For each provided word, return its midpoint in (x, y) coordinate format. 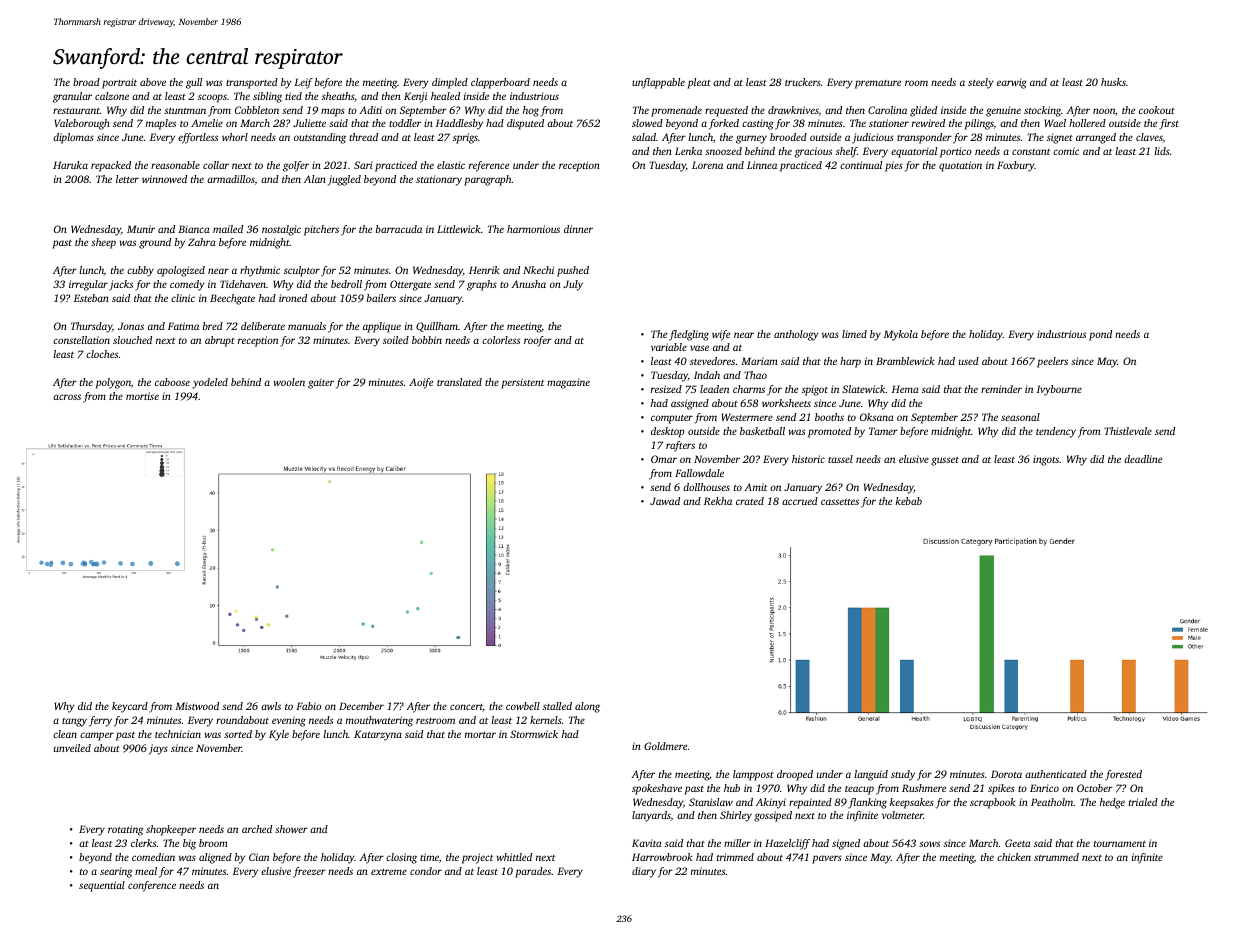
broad (86, 82)
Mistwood (197, 706)
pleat (699, 83)
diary (644, 872)
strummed (1056, 857)
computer (672, 419)
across (67, 397)
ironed (293, 298)
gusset (945, 461)
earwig (1012, 83)
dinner (578, 229)
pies (894, 166)
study (903, 775)
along (587, 707)
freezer (309, 872)
